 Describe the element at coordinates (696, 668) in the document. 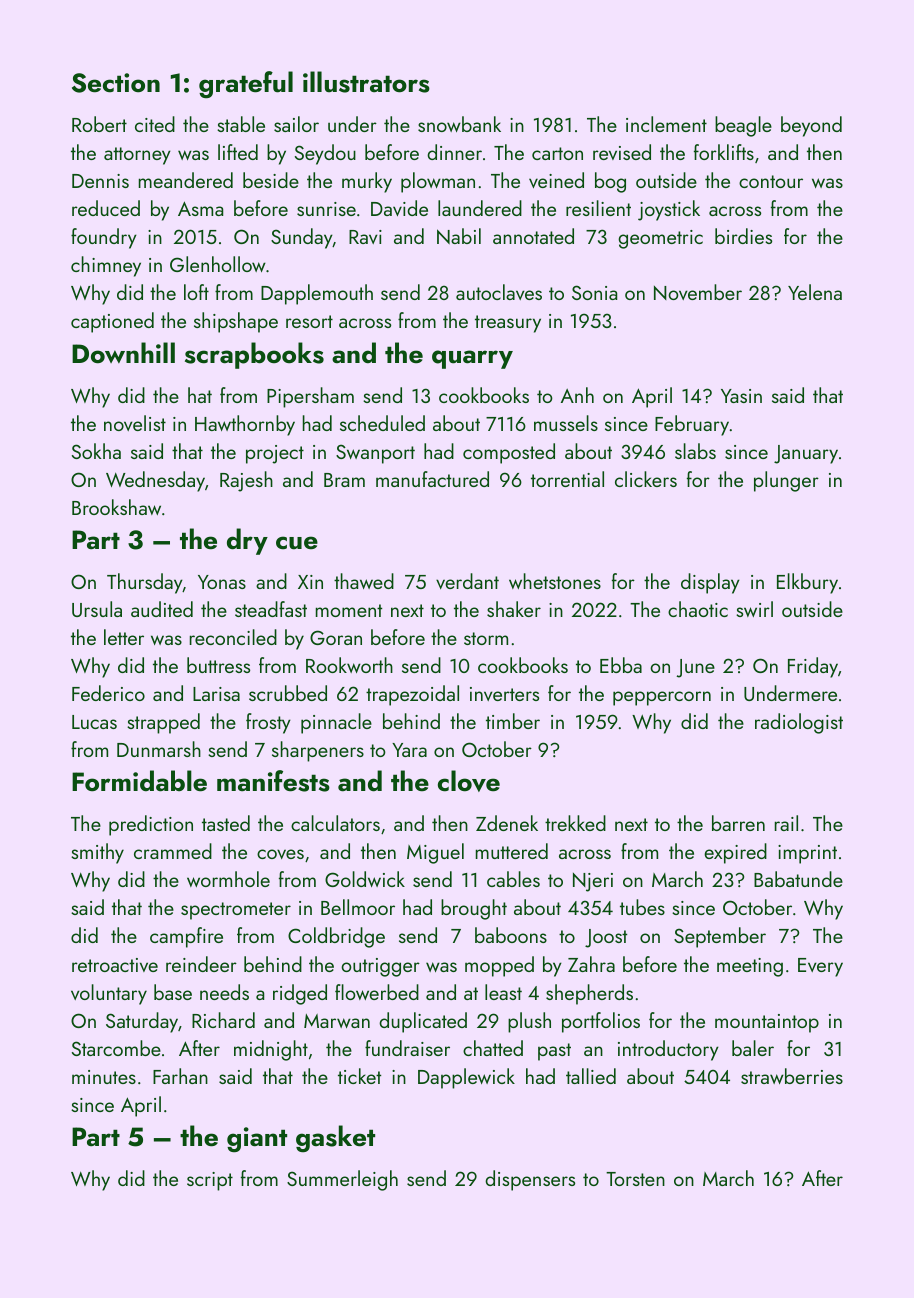

I see `June` at that location.
